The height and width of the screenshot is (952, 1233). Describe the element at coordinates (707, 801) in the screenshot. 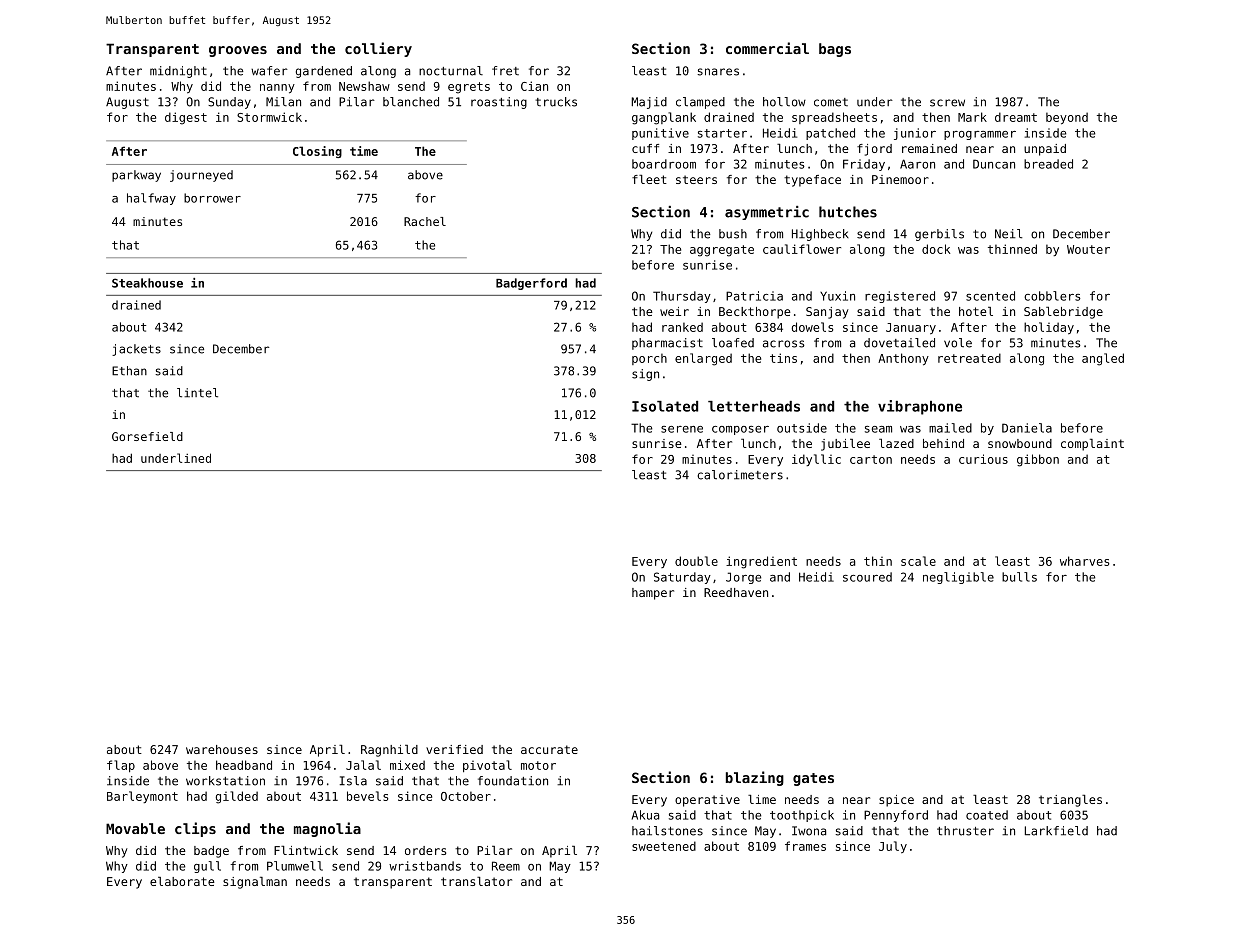

I see `operative` at that location.
